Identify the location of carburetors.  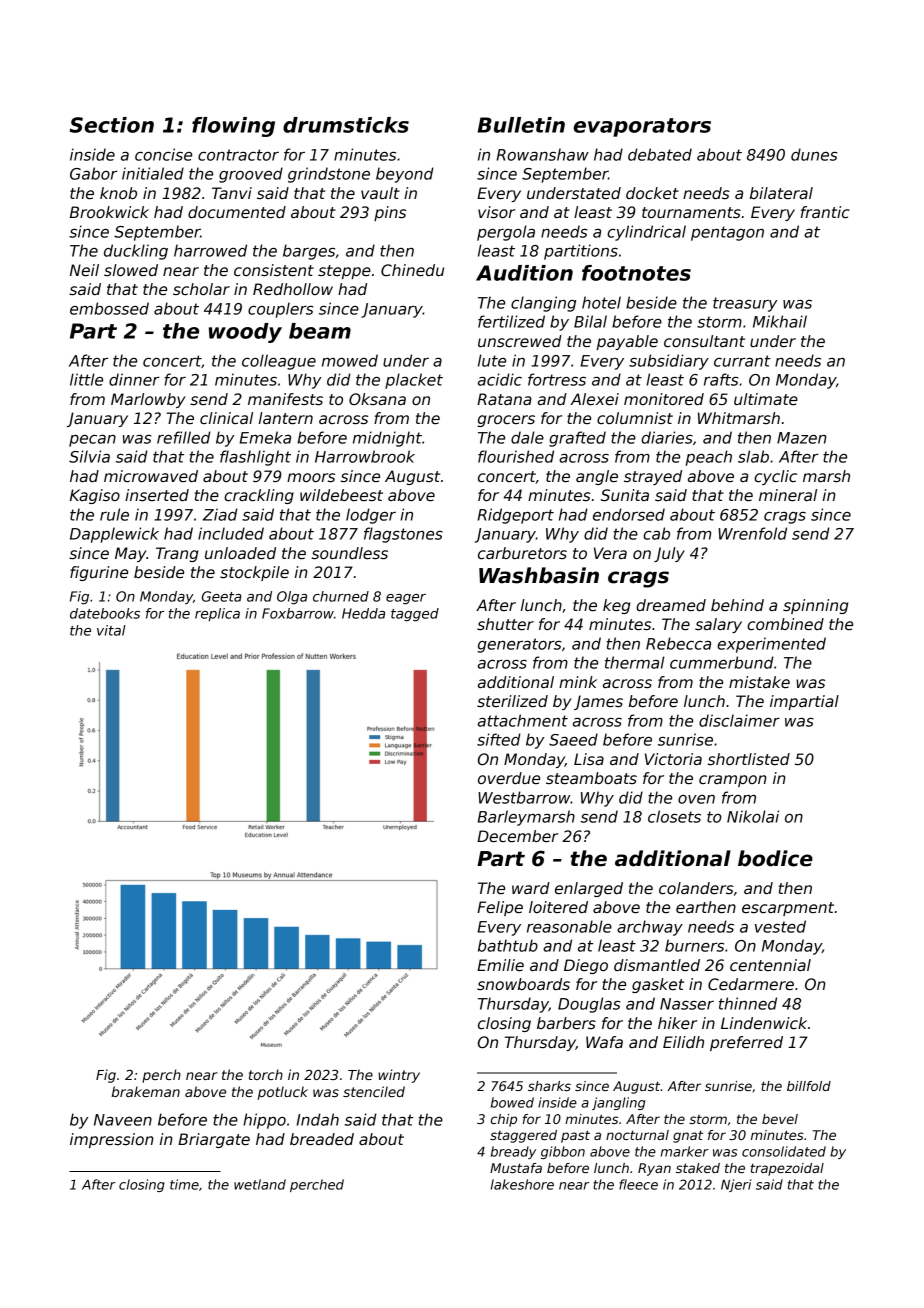
(522, 553).
